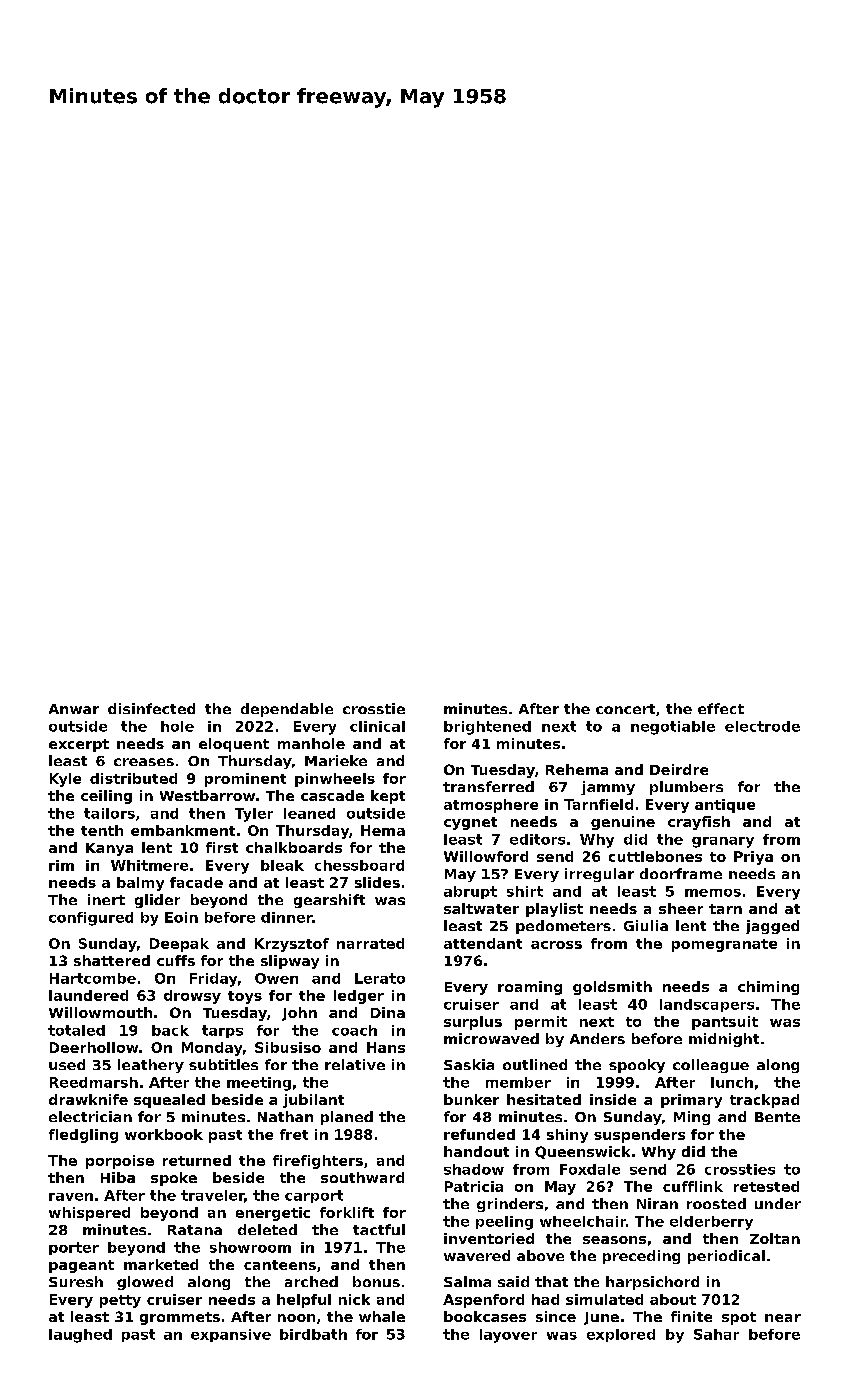 This screenshot has height=1400, width=849. What do you see at coordinates (212, 1049) in the screenshot?
I see `Monday` at bounding box center [212, 1049].
